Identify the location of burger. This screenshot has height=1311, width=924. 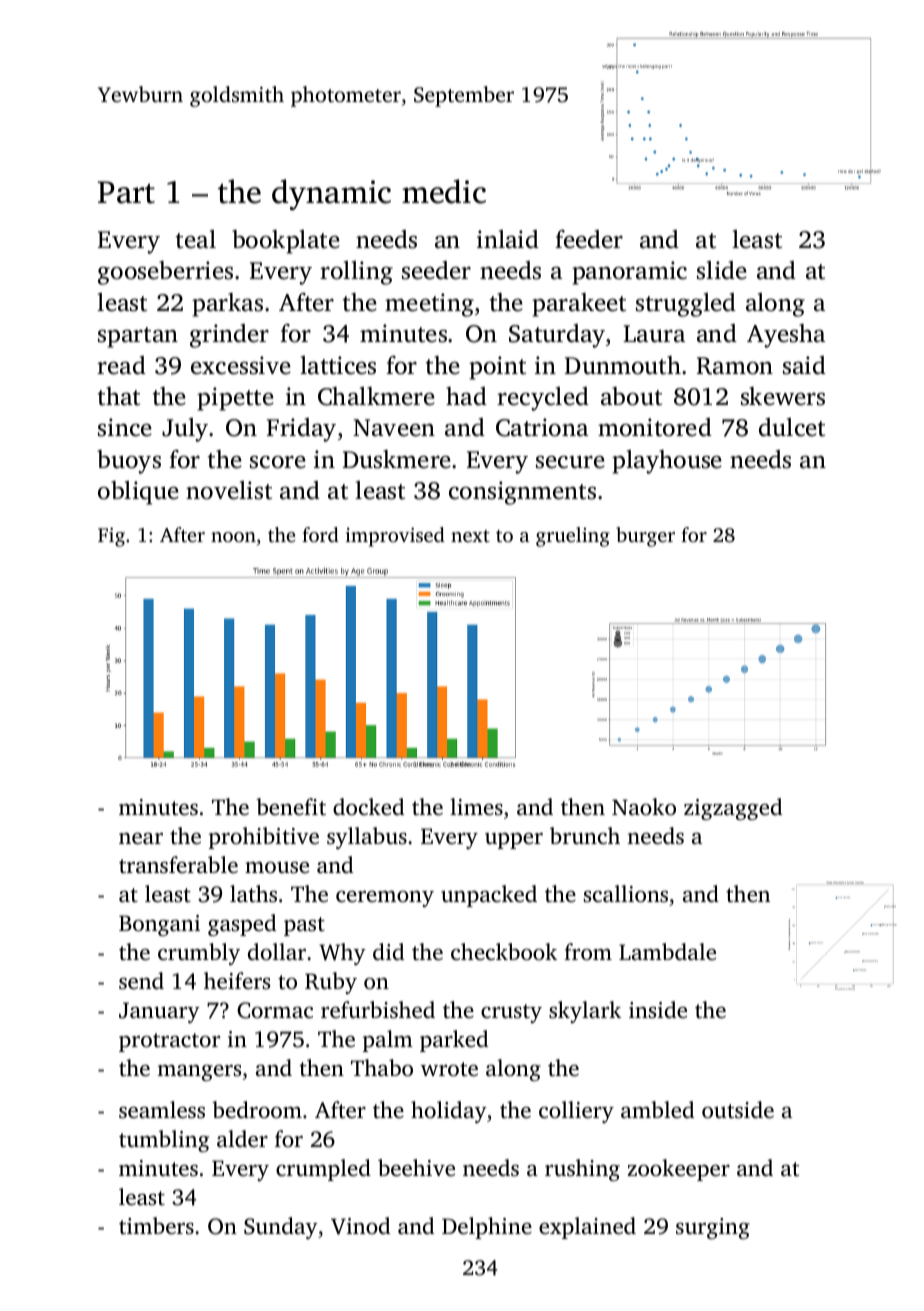
(645, 537).
